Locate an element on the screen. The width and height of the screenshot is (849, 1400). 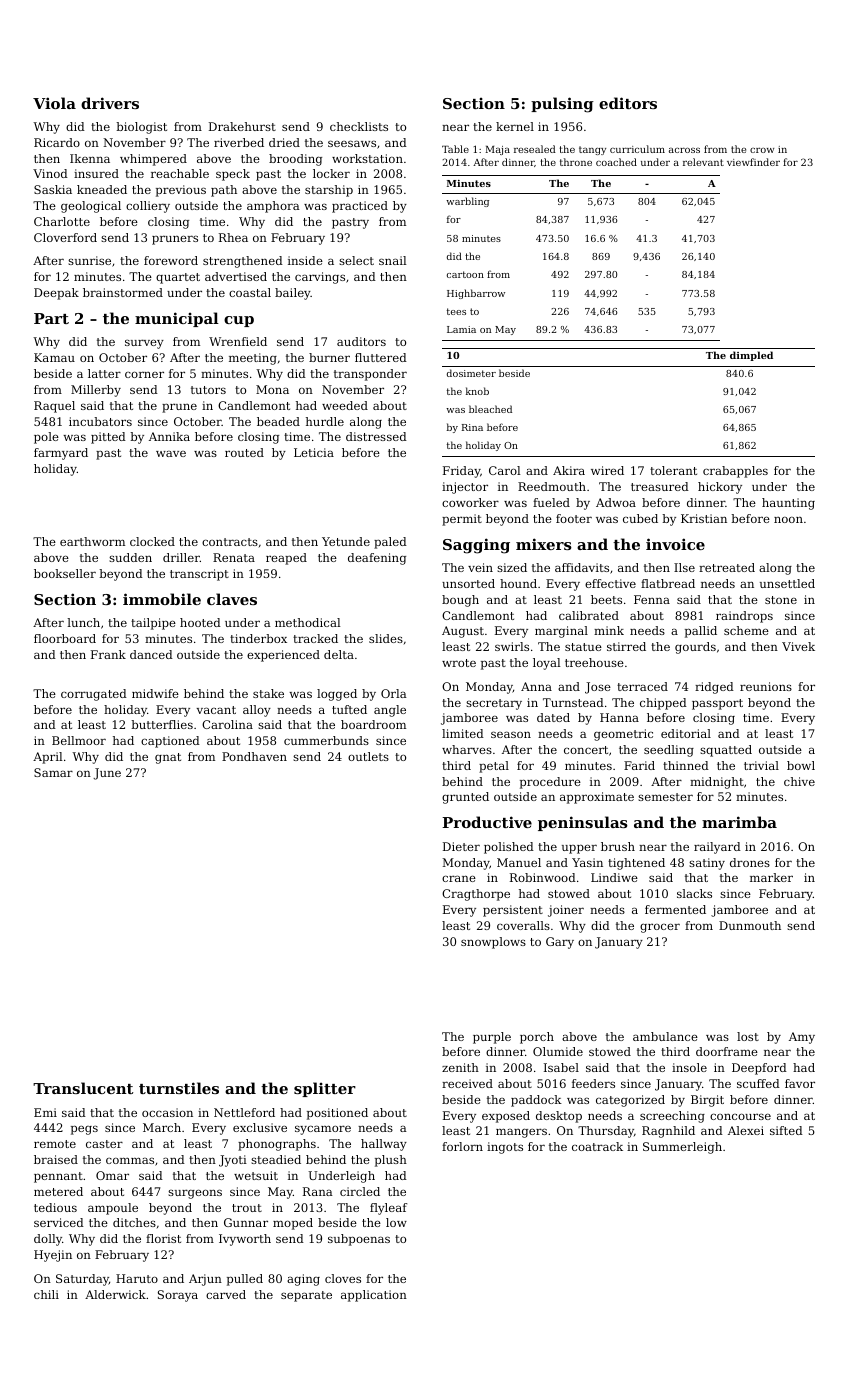
haunting is located at coordinates (788, 504).
